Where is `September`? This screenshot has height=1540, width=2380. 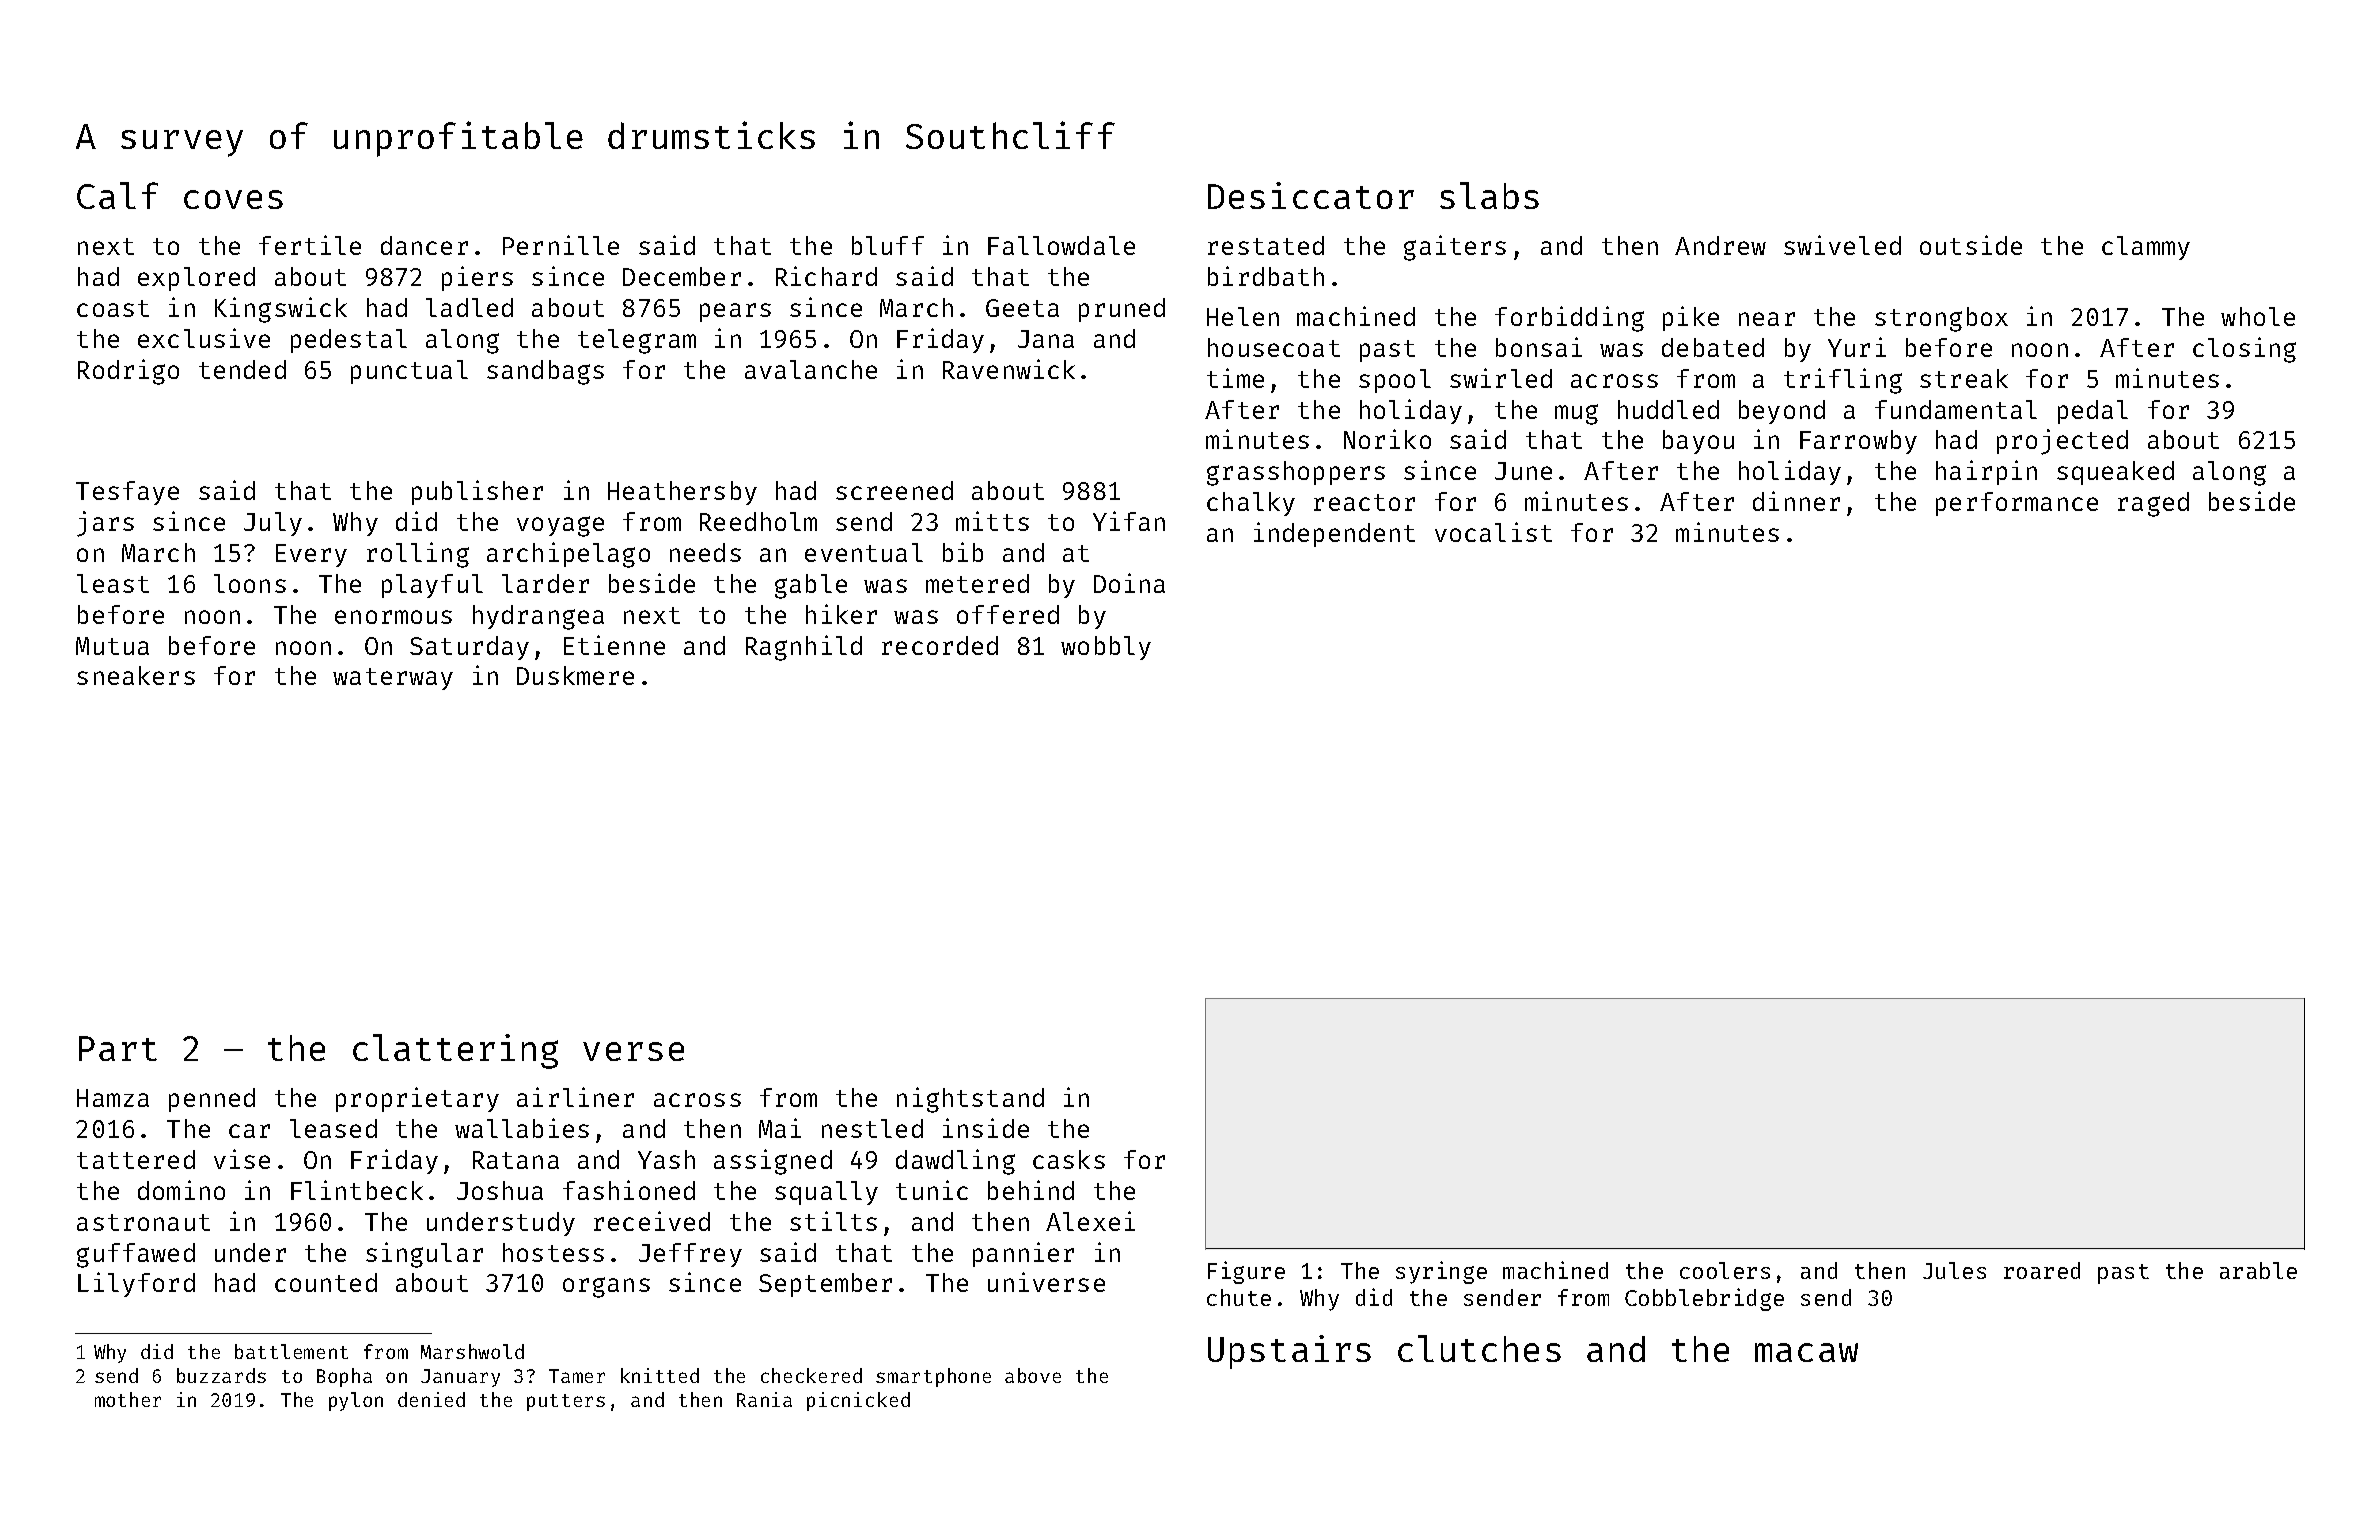 September is located at coordinates (825, 1285).
